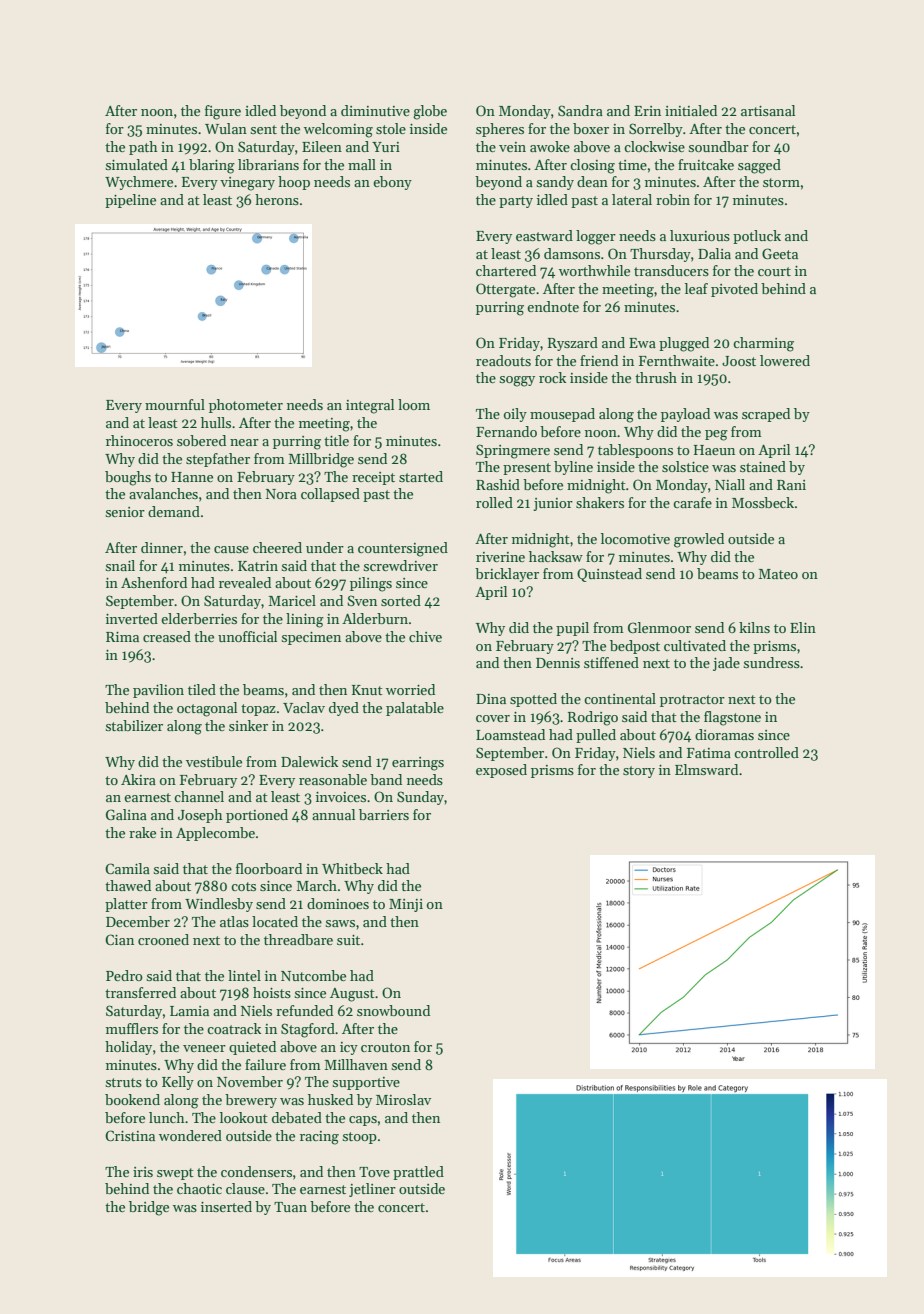 This image has width=924, height=1314. I want to click on inserted, so click(226, 1206).
